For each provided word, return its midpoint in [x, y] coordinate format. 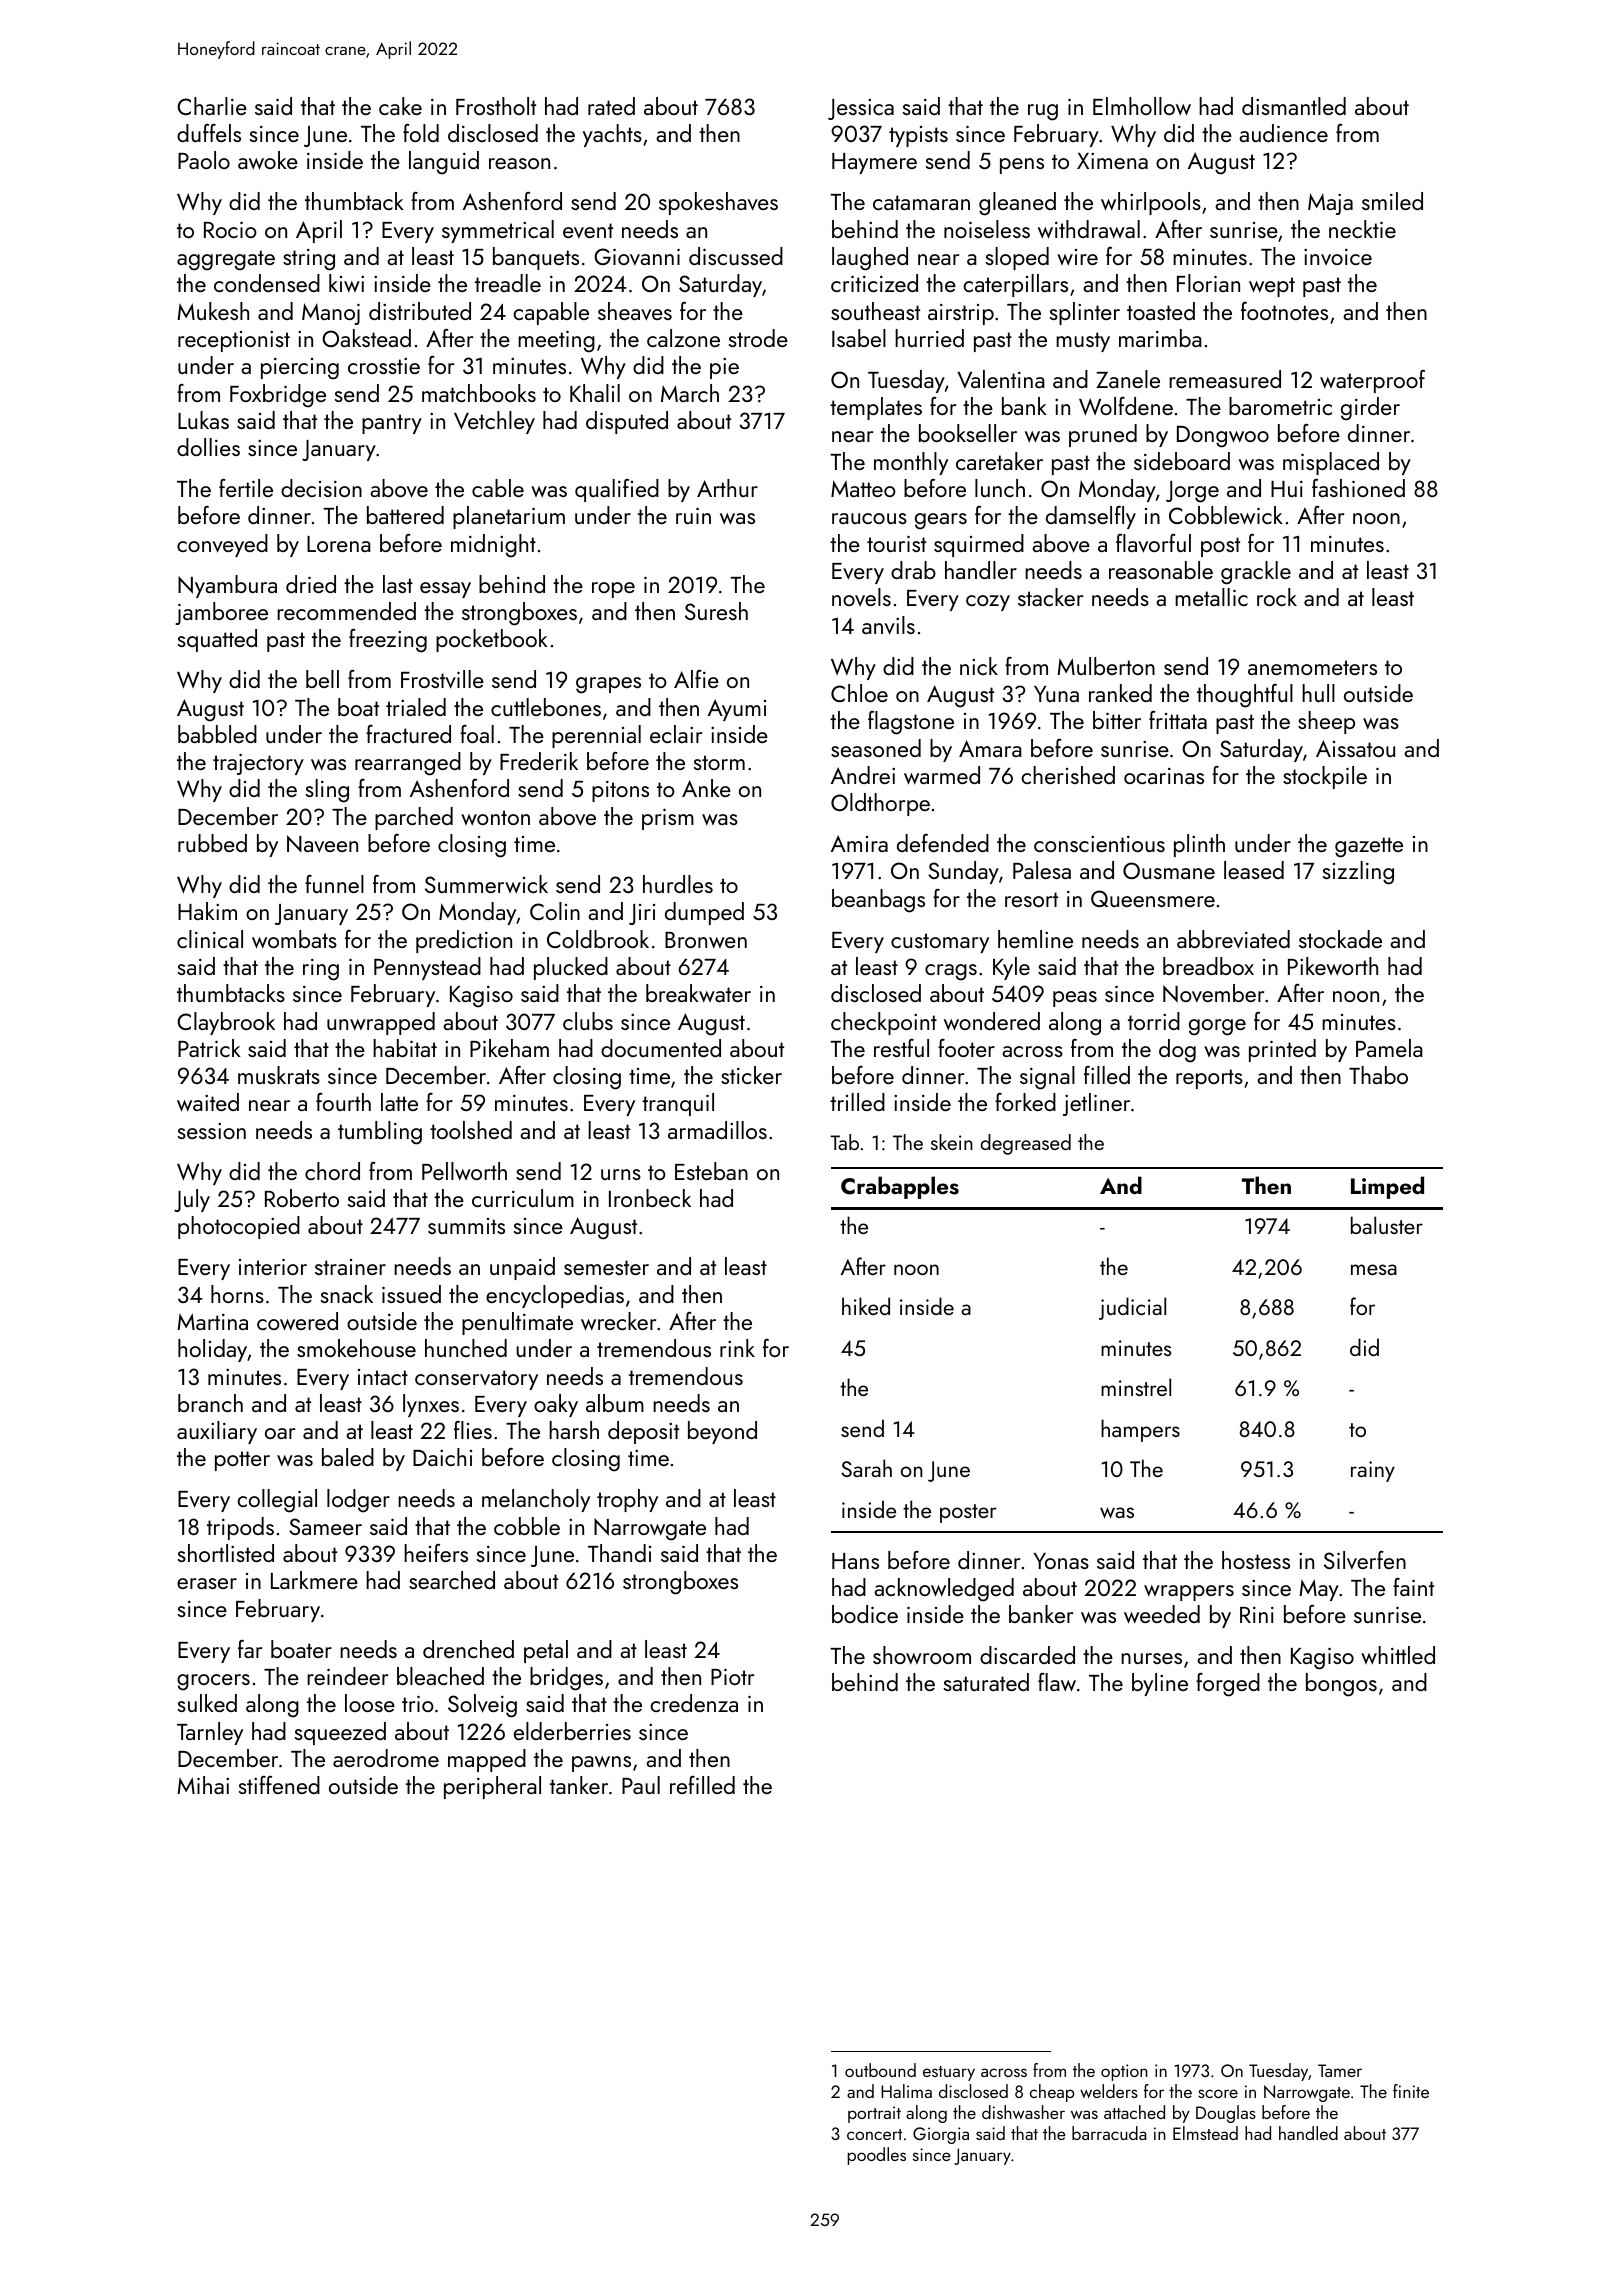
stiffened [279, 1785]
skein [952, 1142]
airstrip [961, 314]
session [212, 1131]
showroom [922, 1655]
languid [444, 163]
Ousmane [1169, 870]
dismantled [1294, 106]
